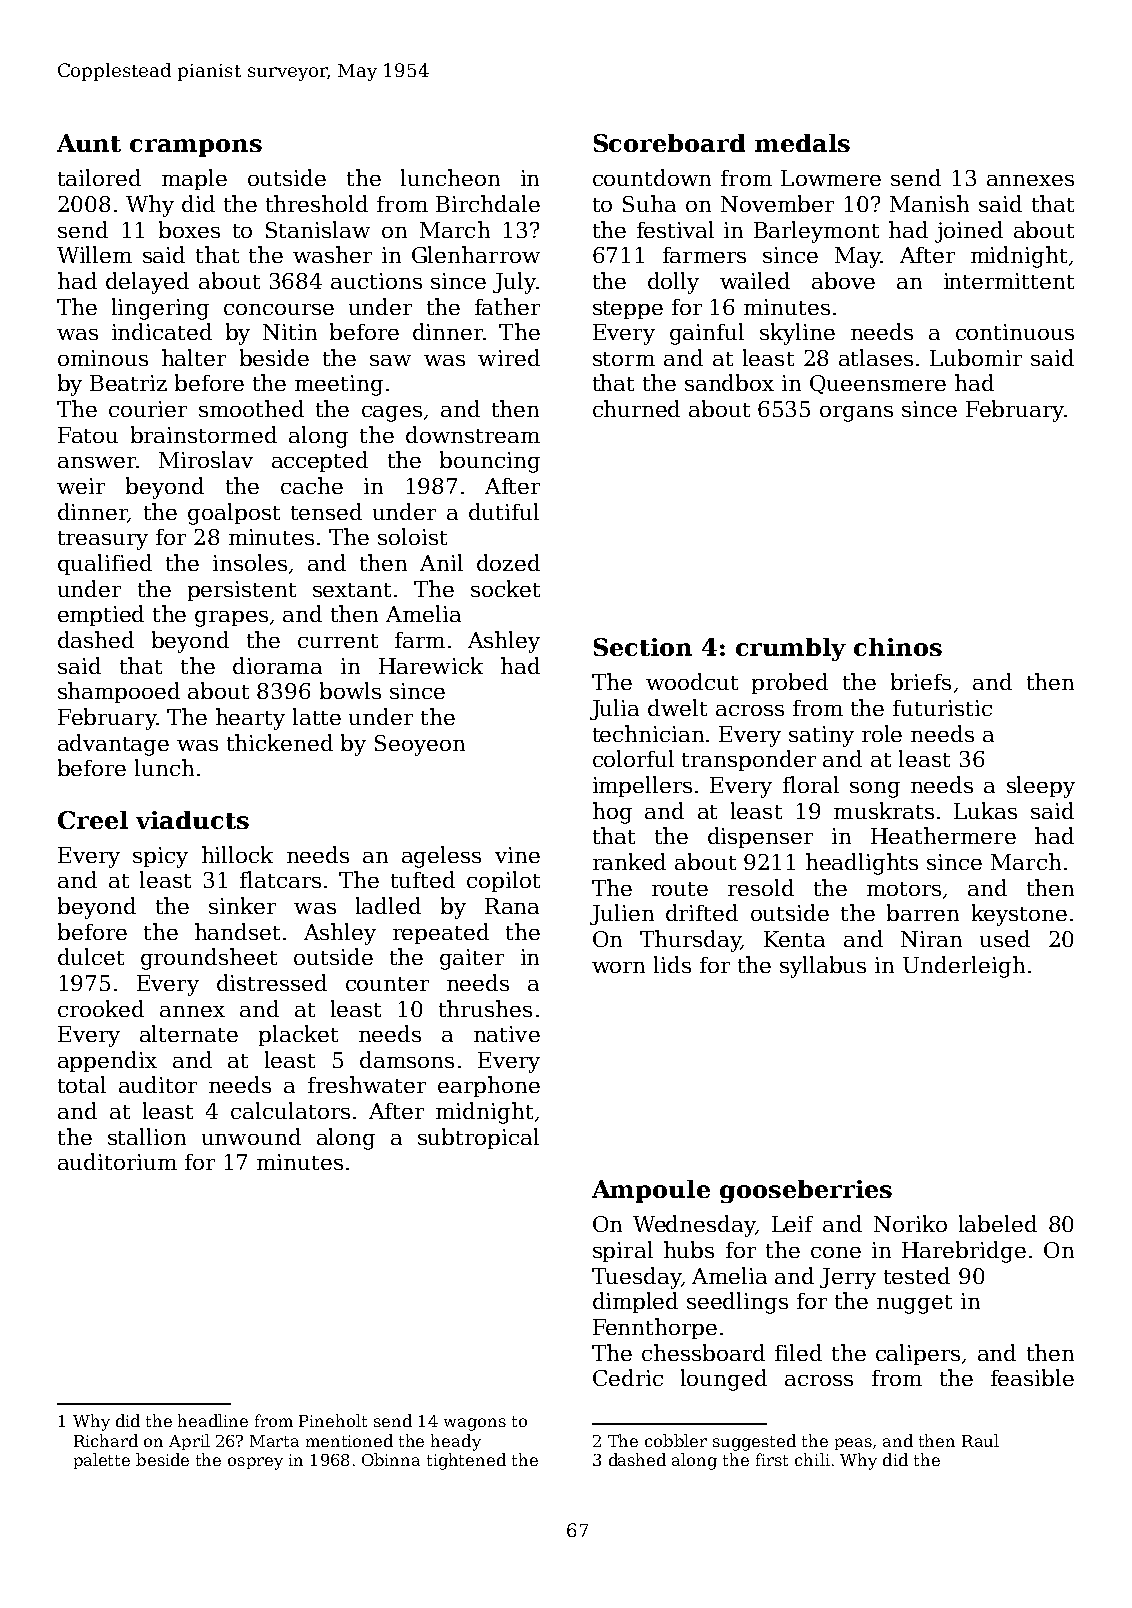 This screenshot has height=1608, width=1132. I want to click on chinos, so click(898, 647).
